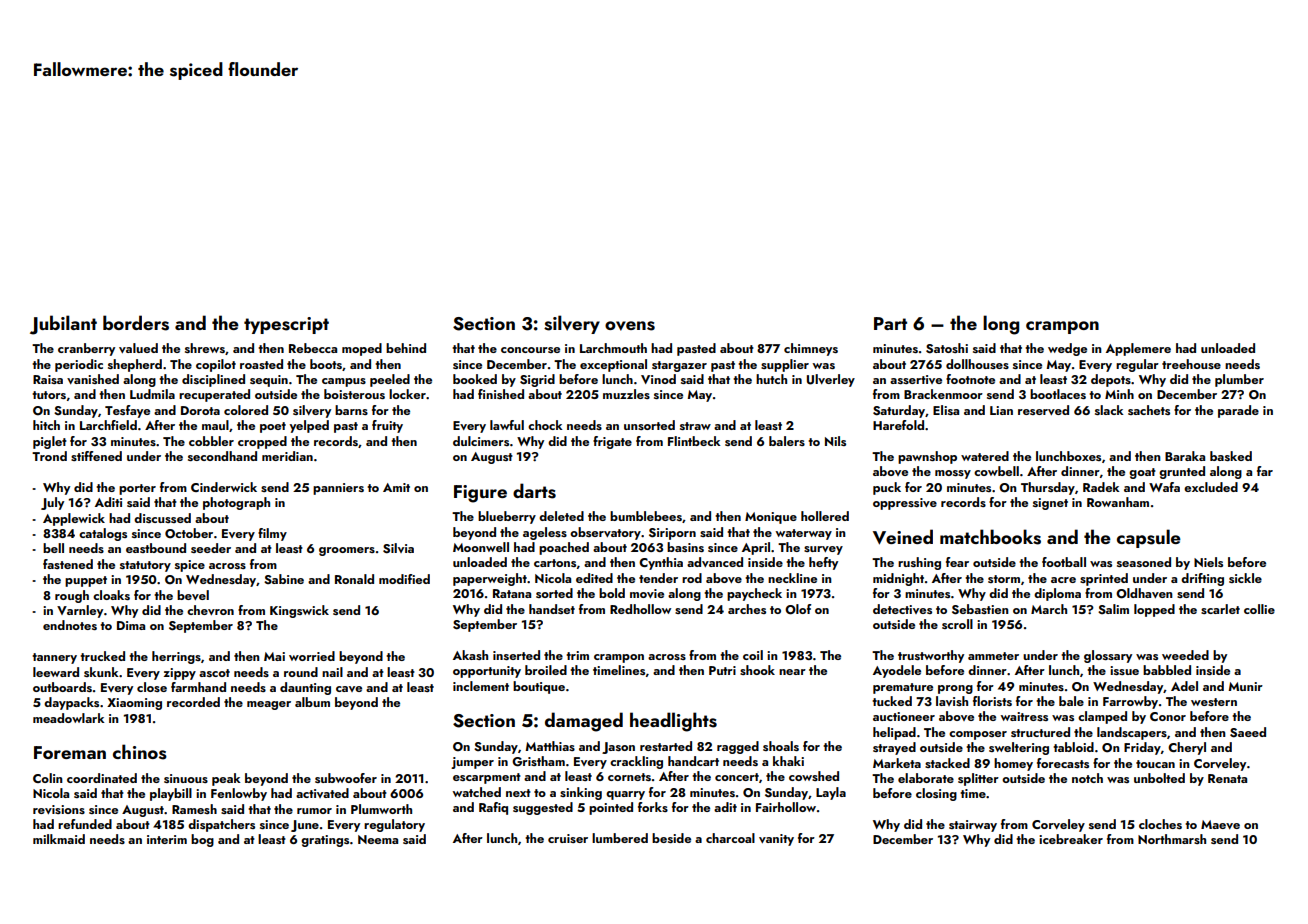 The height and width of the screenshot is (924, 1308). What do you see at coordinates (1067, 349) in the screenshot?
I see `wedge` at bounding box center [1067, 349].
